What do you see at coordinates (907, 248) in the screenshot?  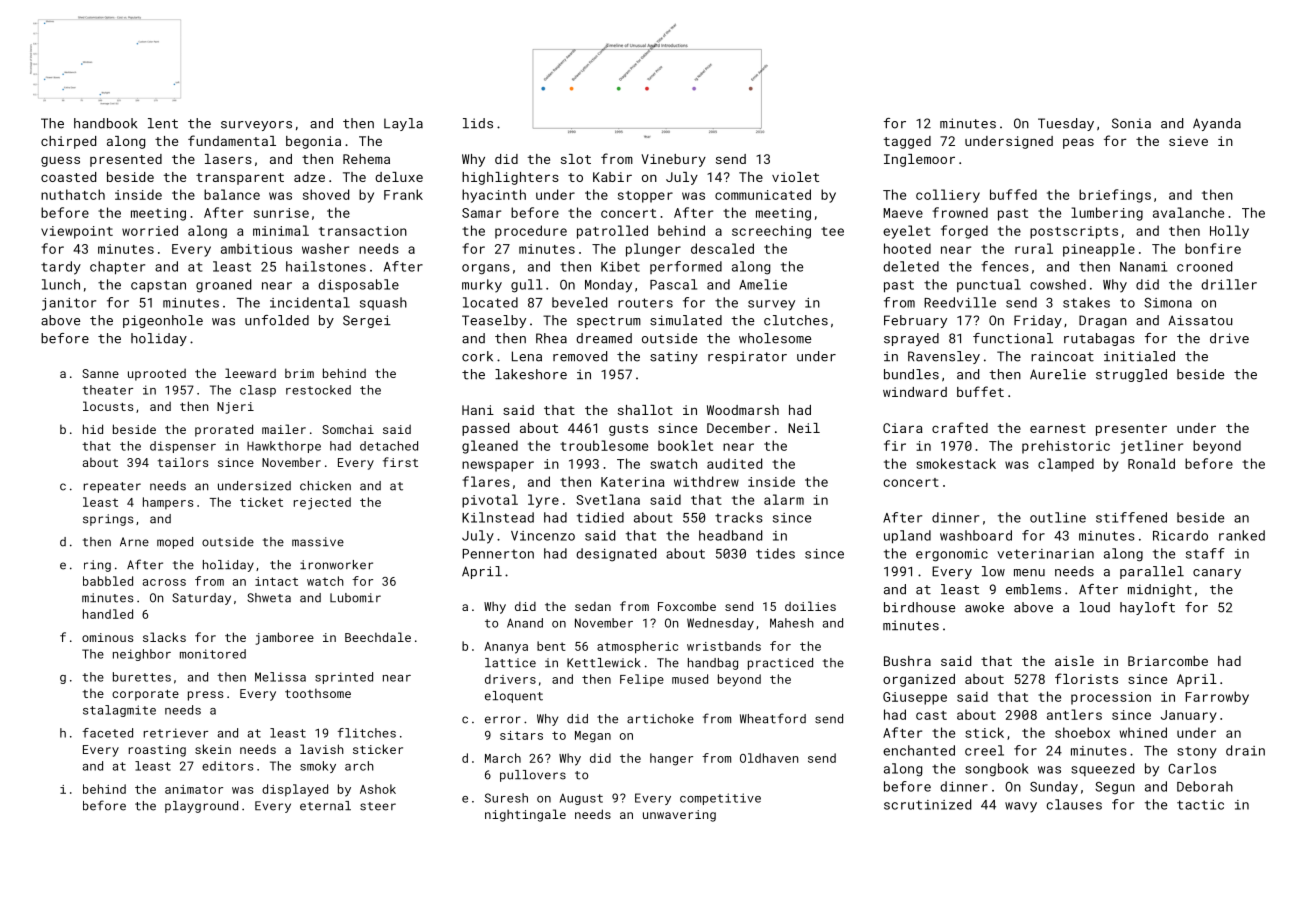 I see `hooted` at bounding box center [907, 248].
